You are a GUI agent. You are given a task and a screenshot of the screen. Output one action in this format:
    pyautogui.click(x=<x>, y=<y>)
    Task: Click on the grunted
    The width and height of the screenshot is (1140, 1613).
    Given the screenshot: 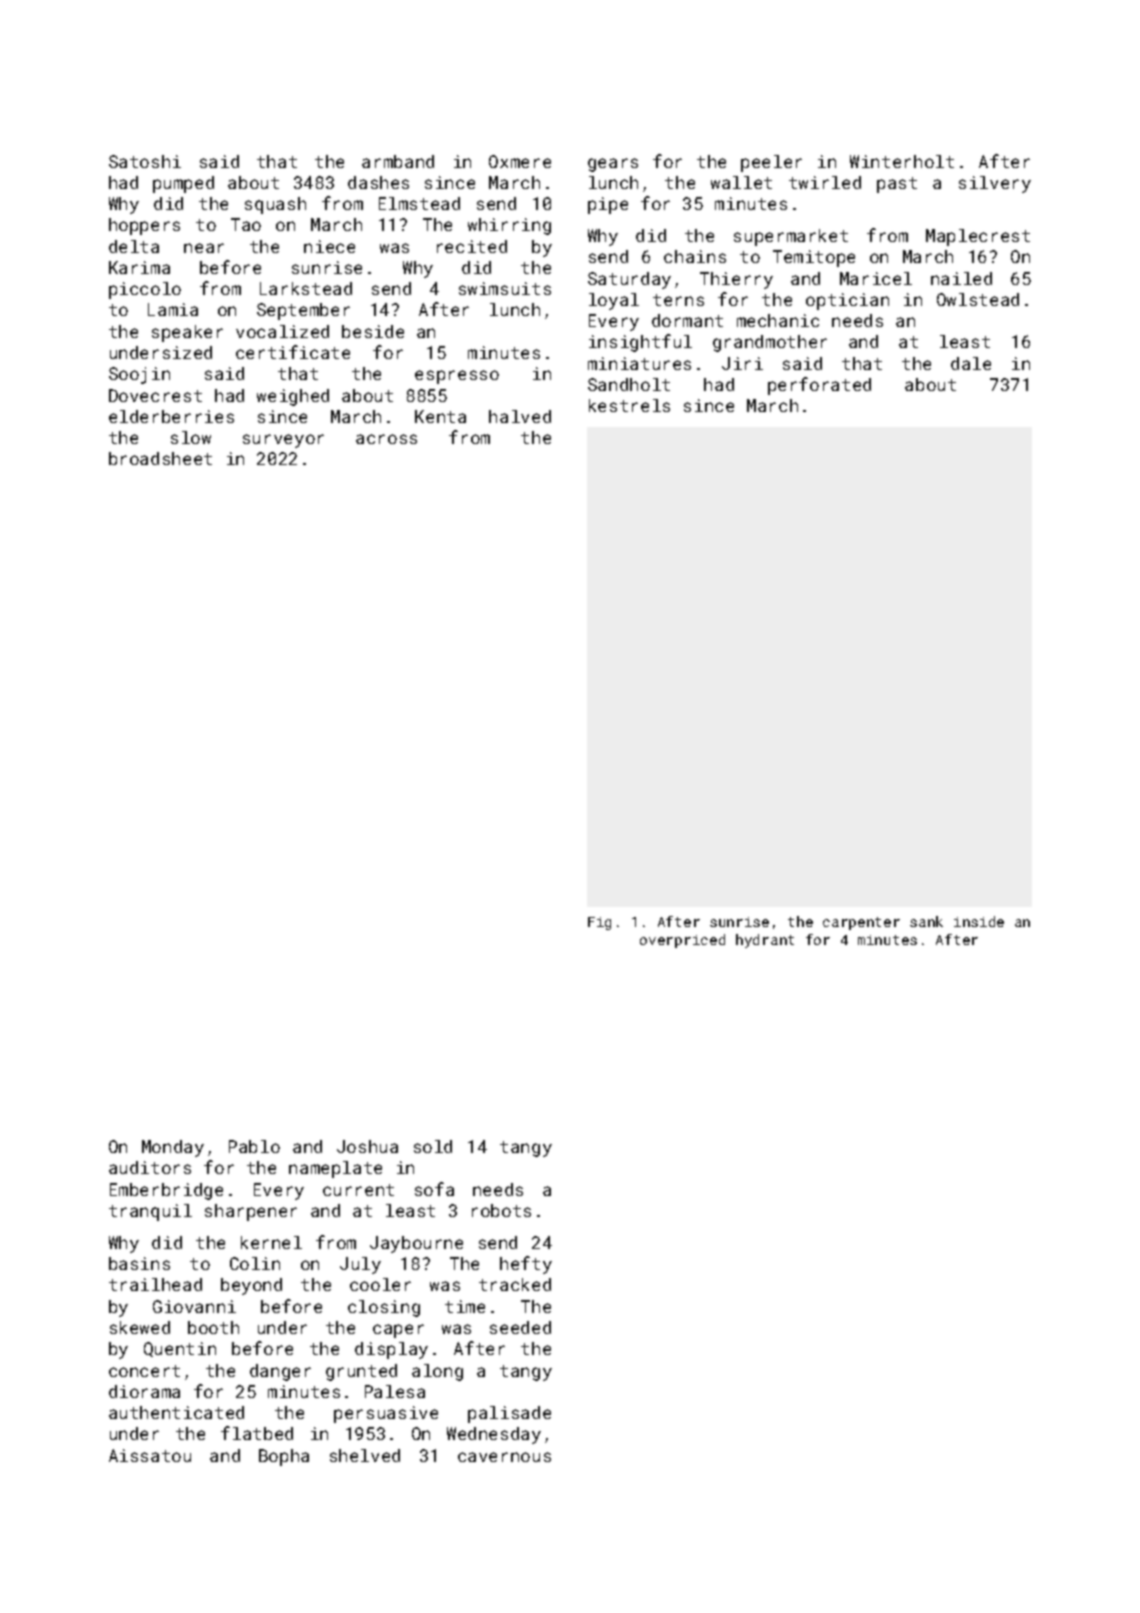 What is the action you would take?
    pyautogui.click(x=361, y=1372)
